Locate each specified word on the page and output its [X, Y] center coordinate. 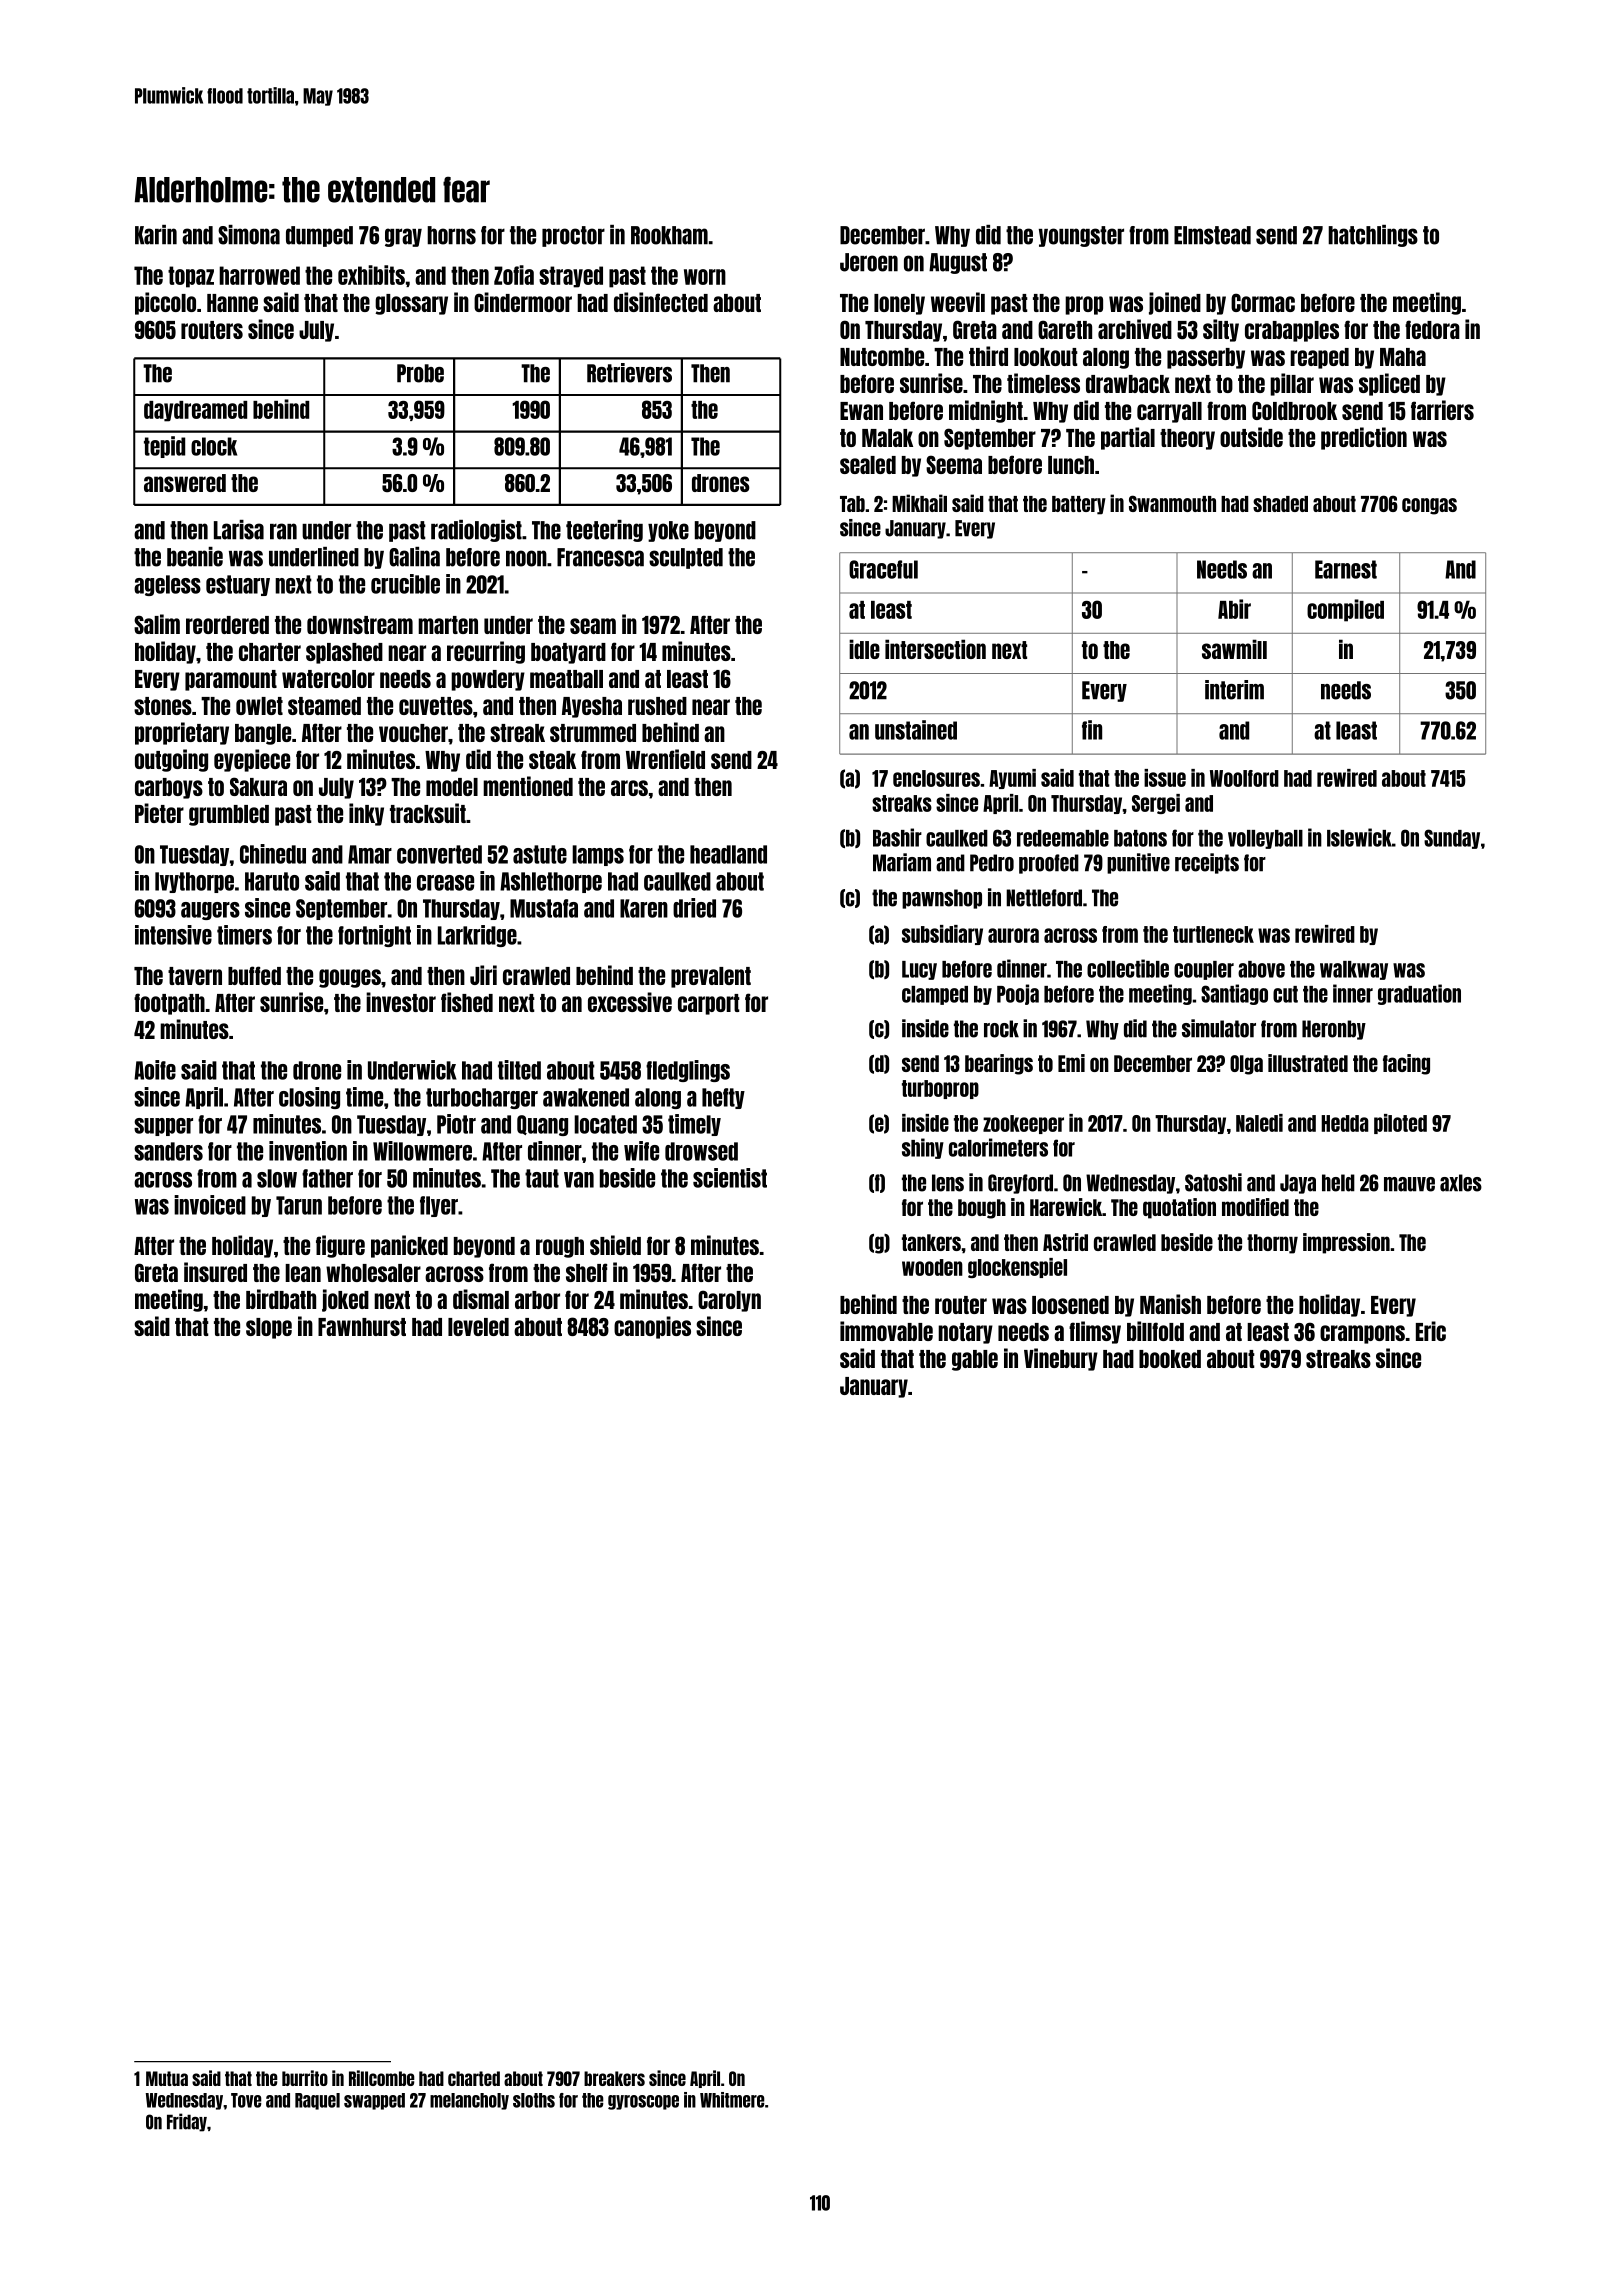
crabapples [1292, 331]
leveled [478, 1327]
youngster [1081, 236]
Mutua [167, 2078]
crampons [1362, 1334]
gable [975, 1360]
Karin [156, 235]
